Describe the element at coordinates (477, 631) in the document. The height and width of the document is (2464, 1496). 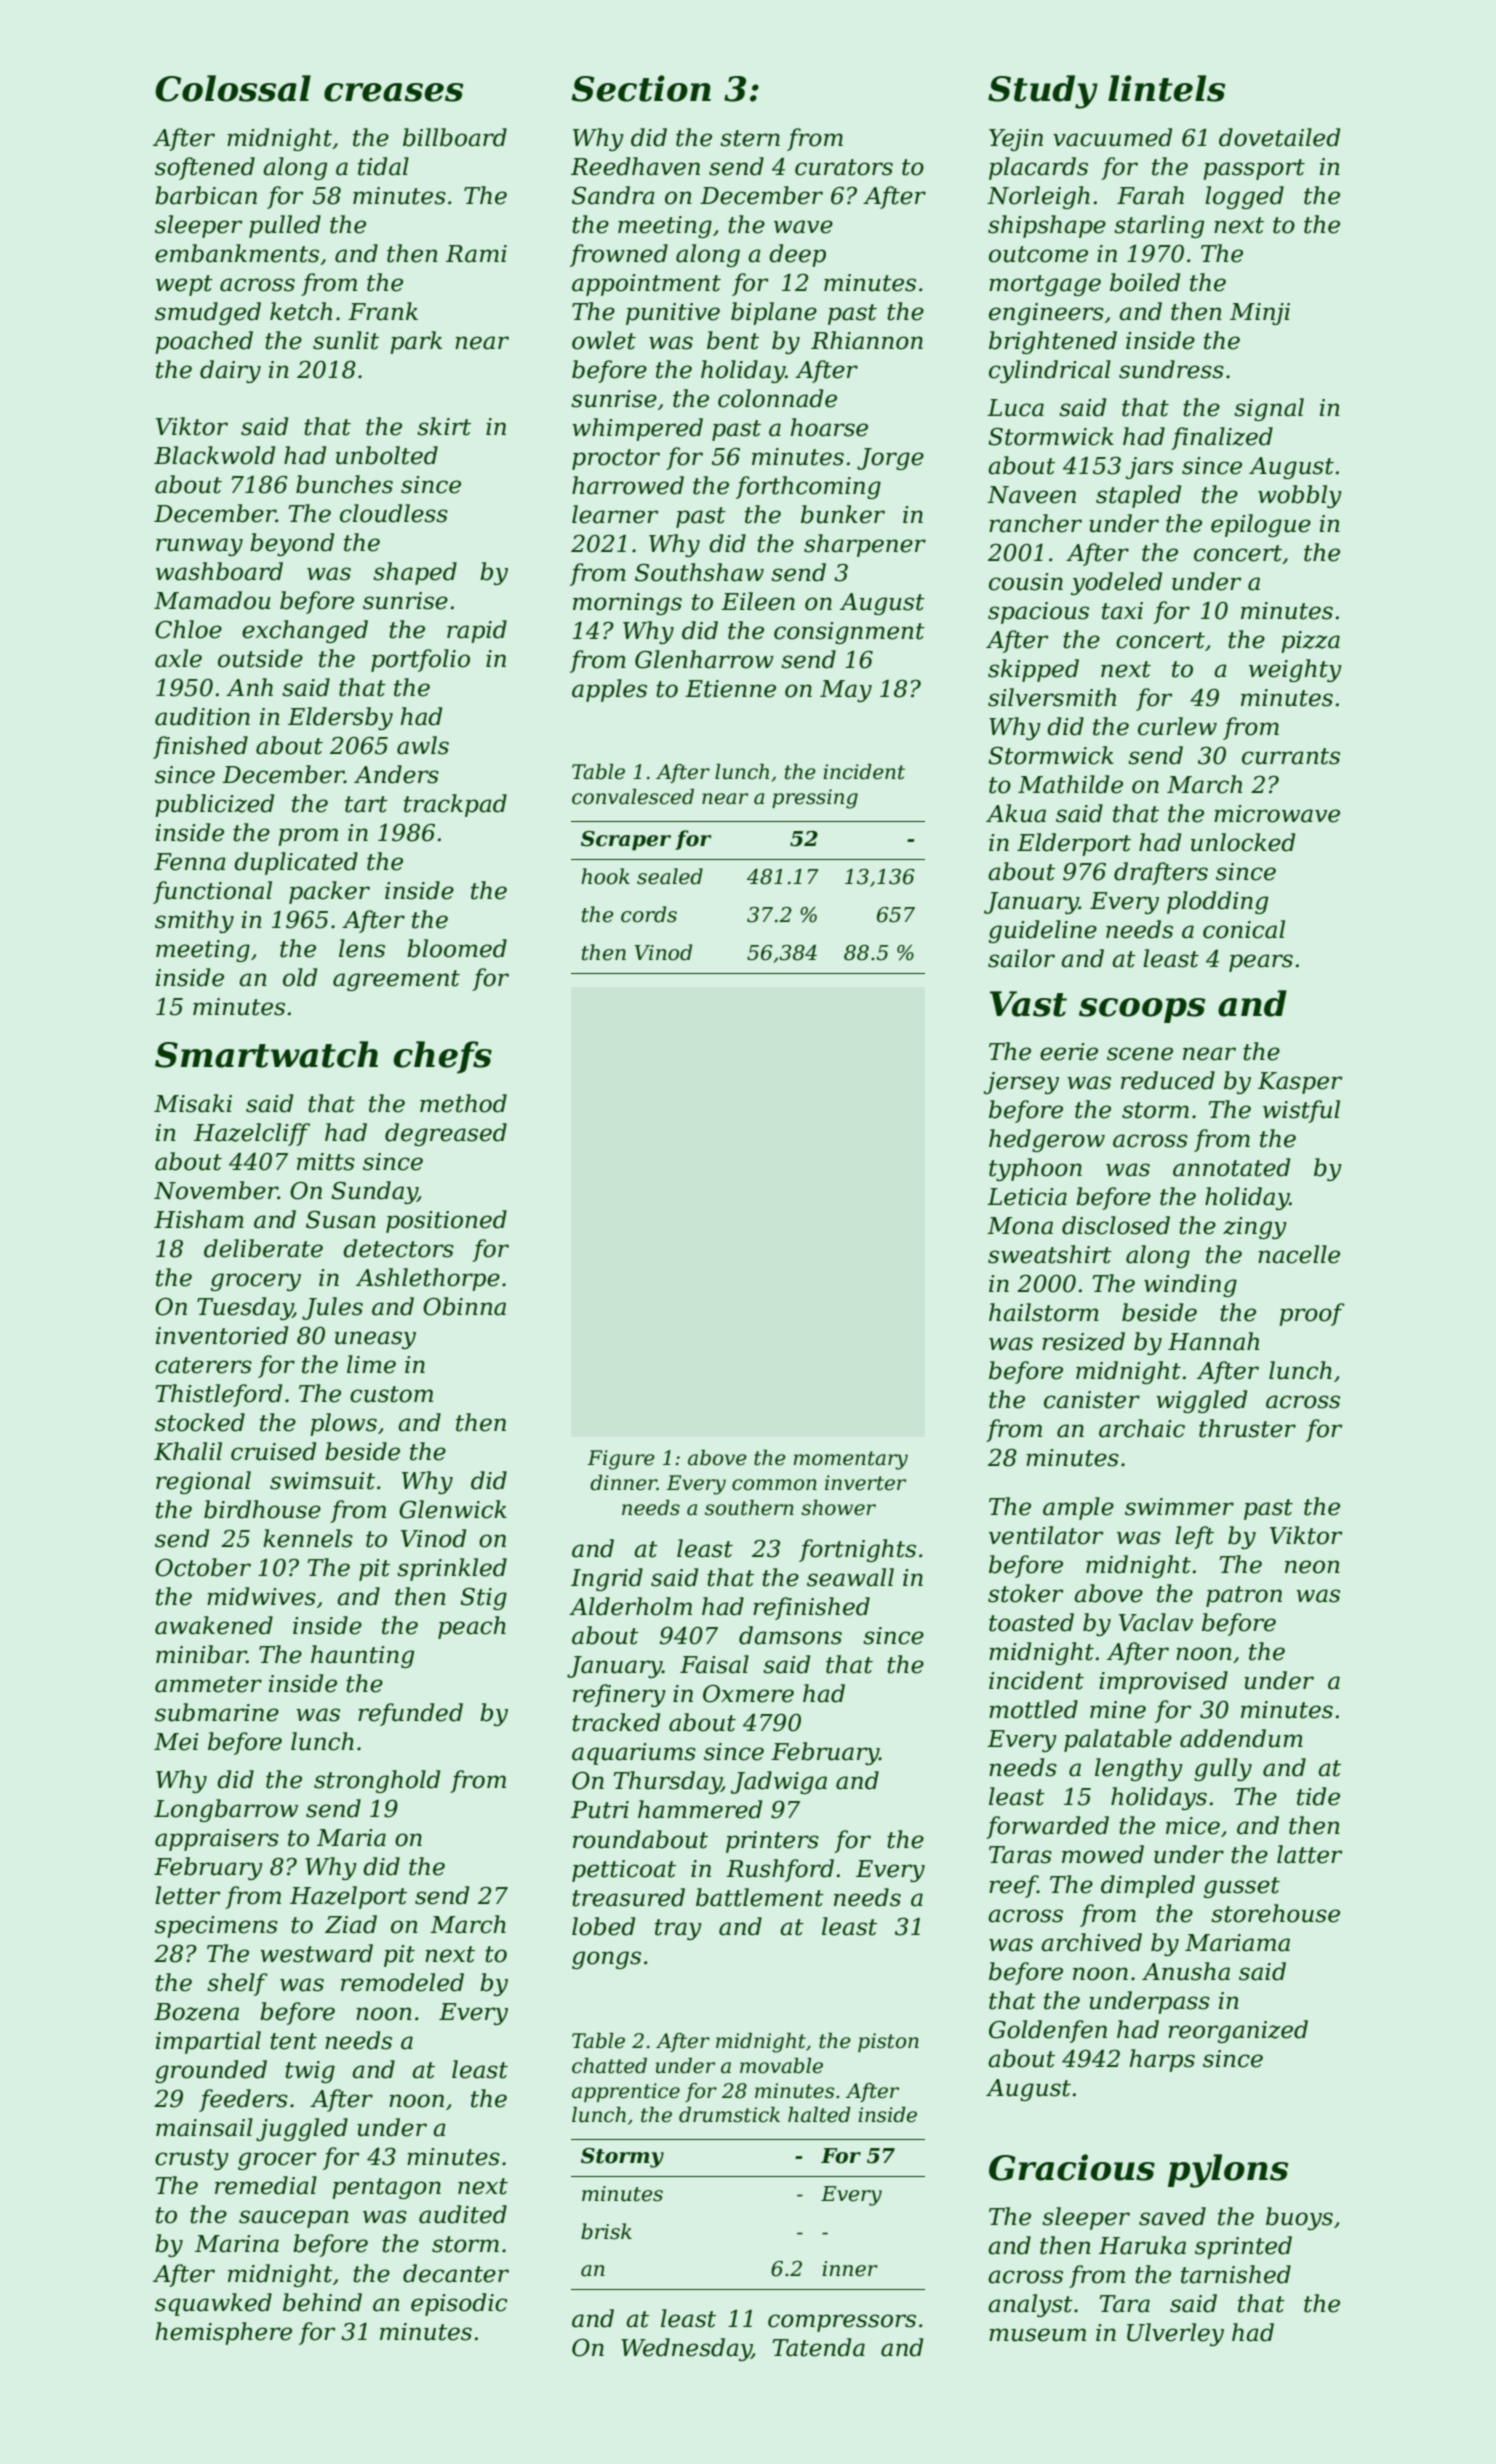
I see `rapid` at that location.
